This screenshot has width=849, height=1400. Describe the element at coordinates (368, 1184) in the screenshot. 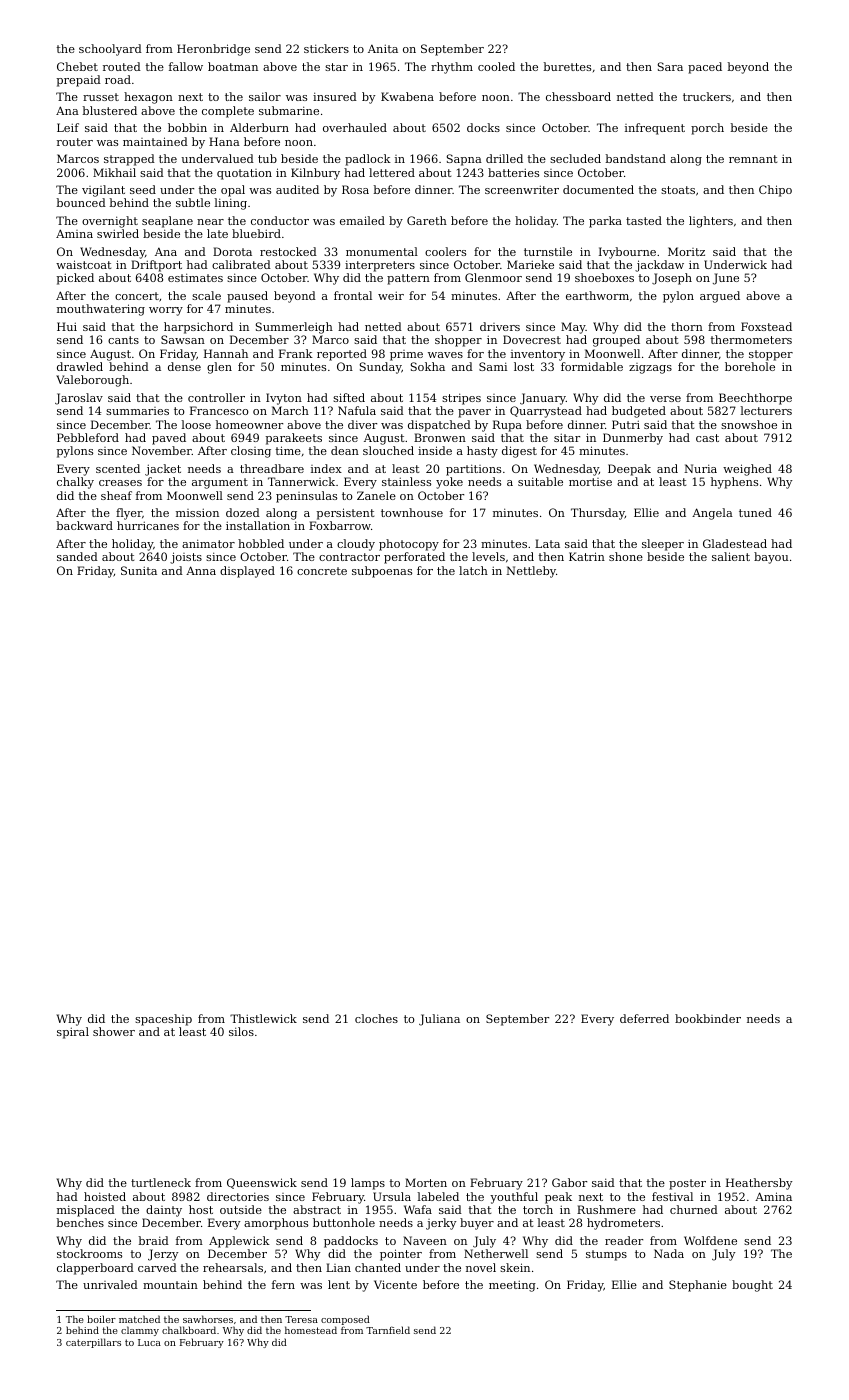

I see `lamps` at that location.
